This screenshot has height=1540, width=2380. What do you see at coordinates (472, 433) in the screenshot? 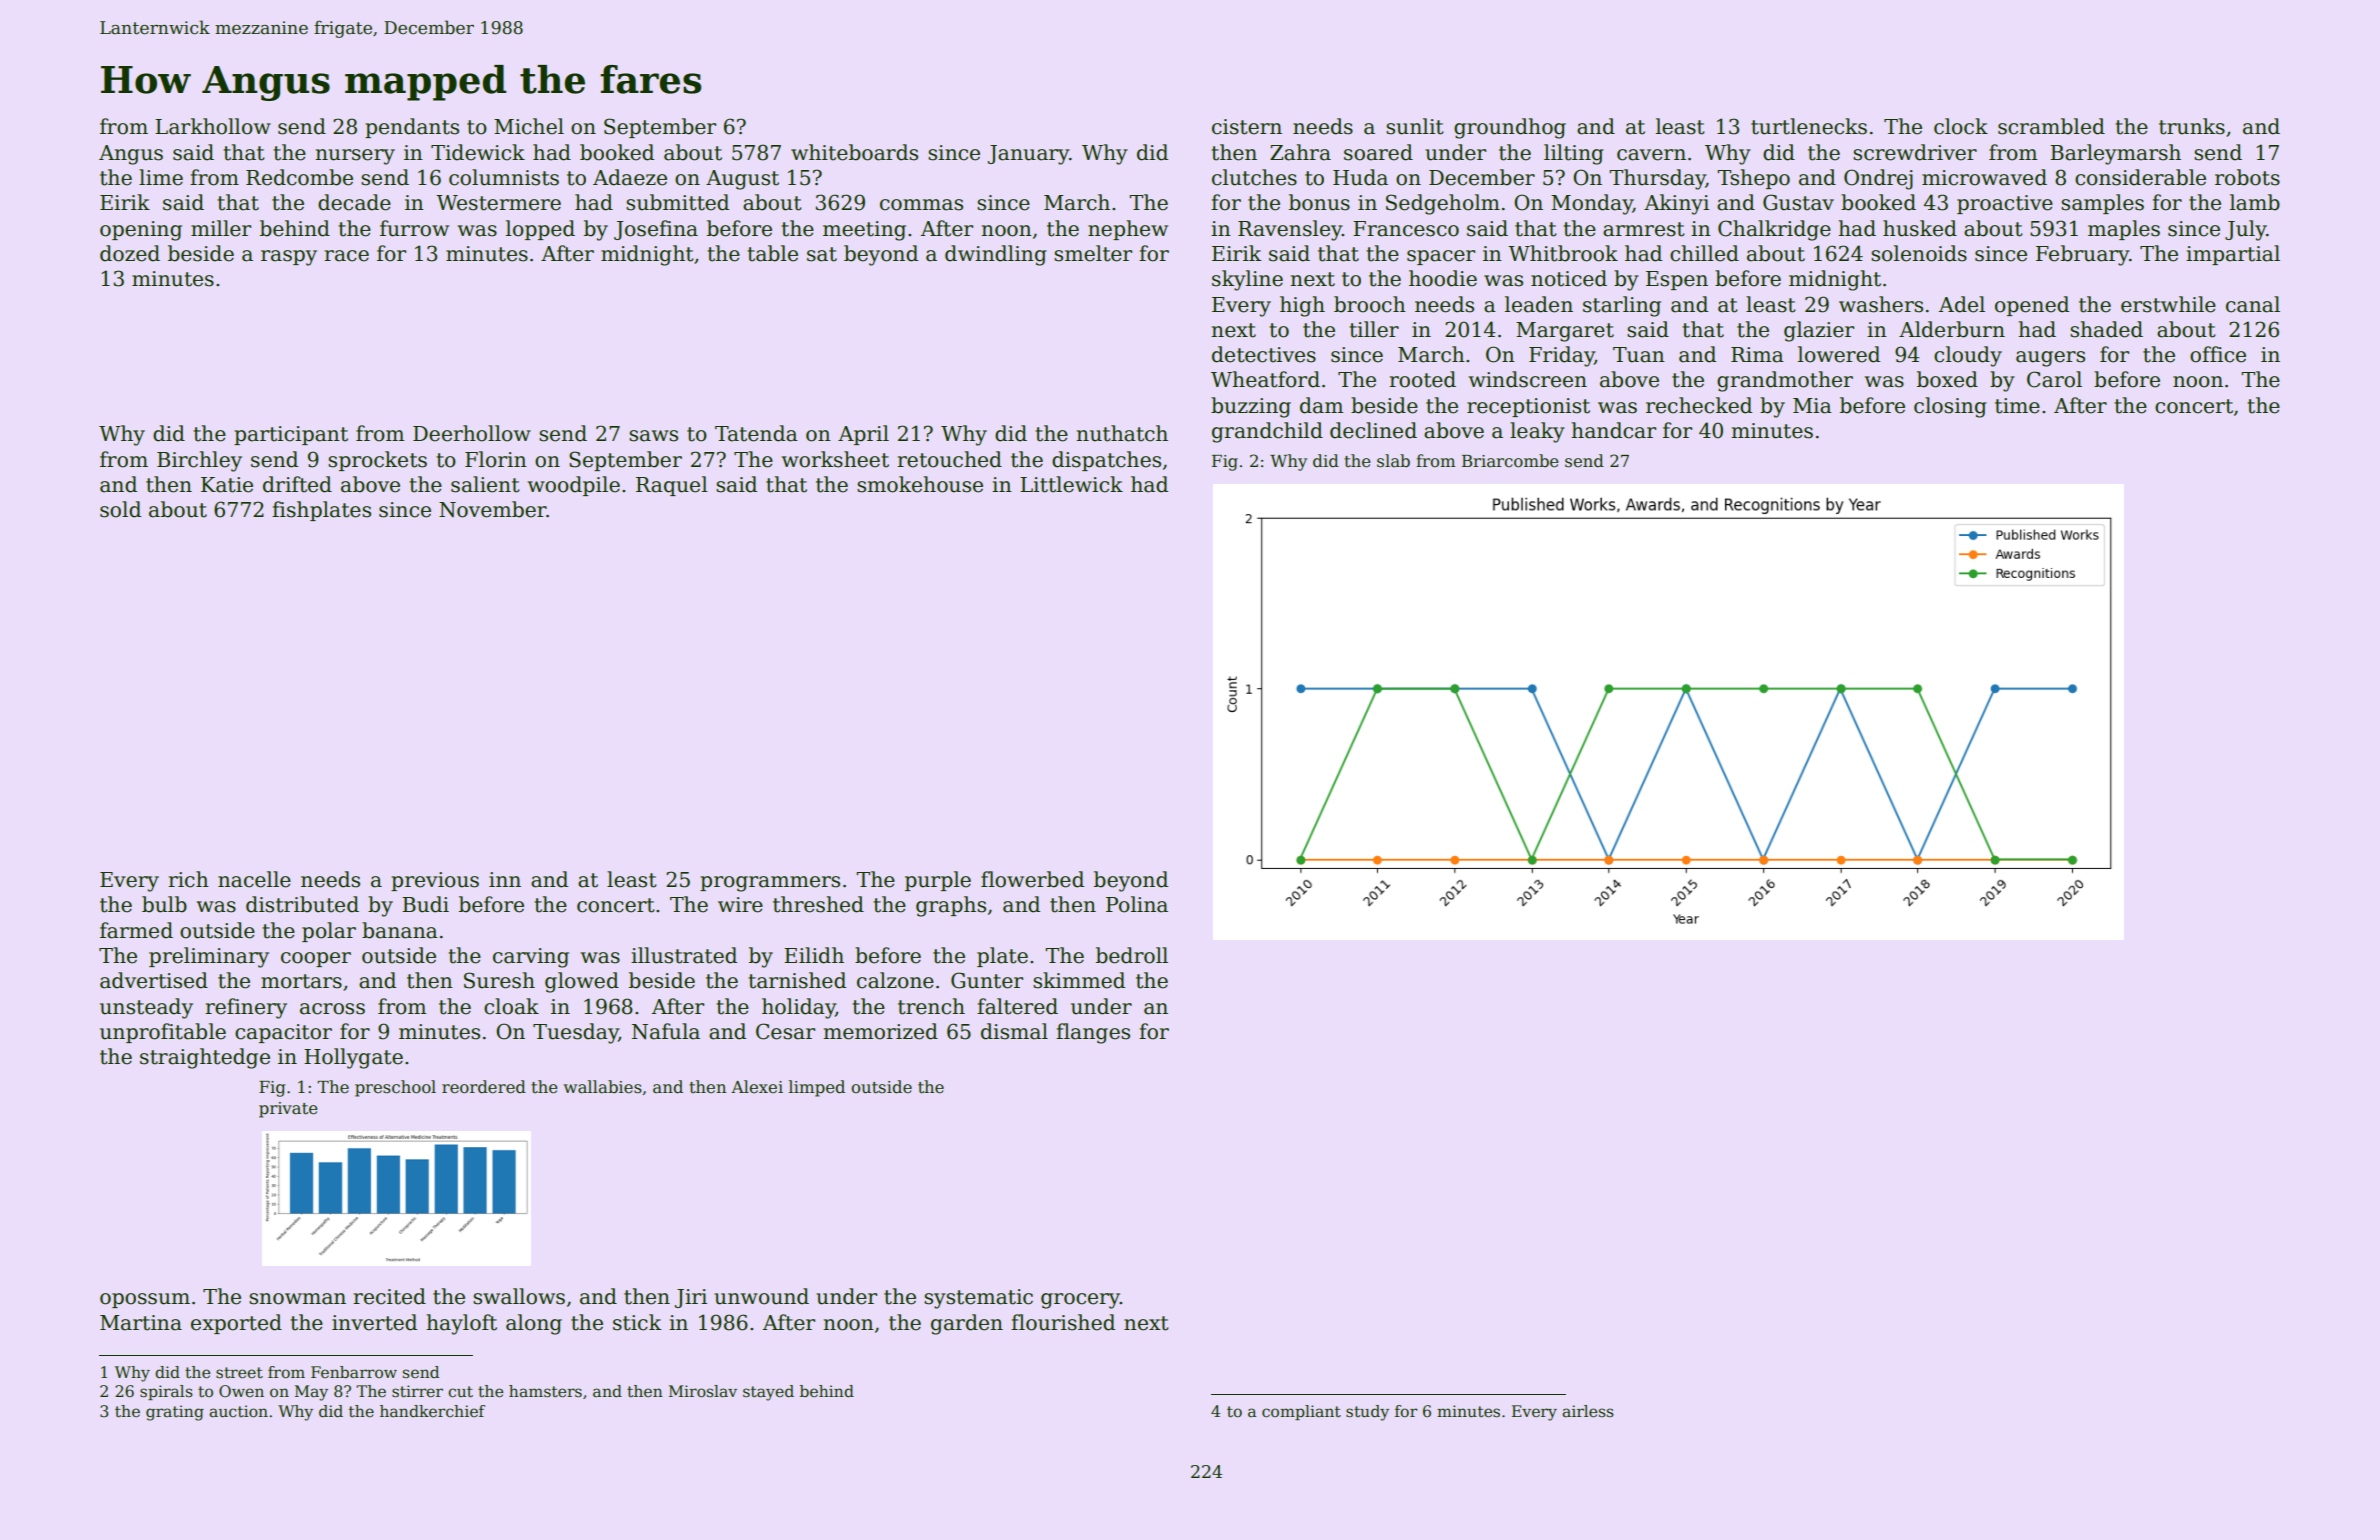
I see `Deerhollow` at bounding box center [472, 433].
